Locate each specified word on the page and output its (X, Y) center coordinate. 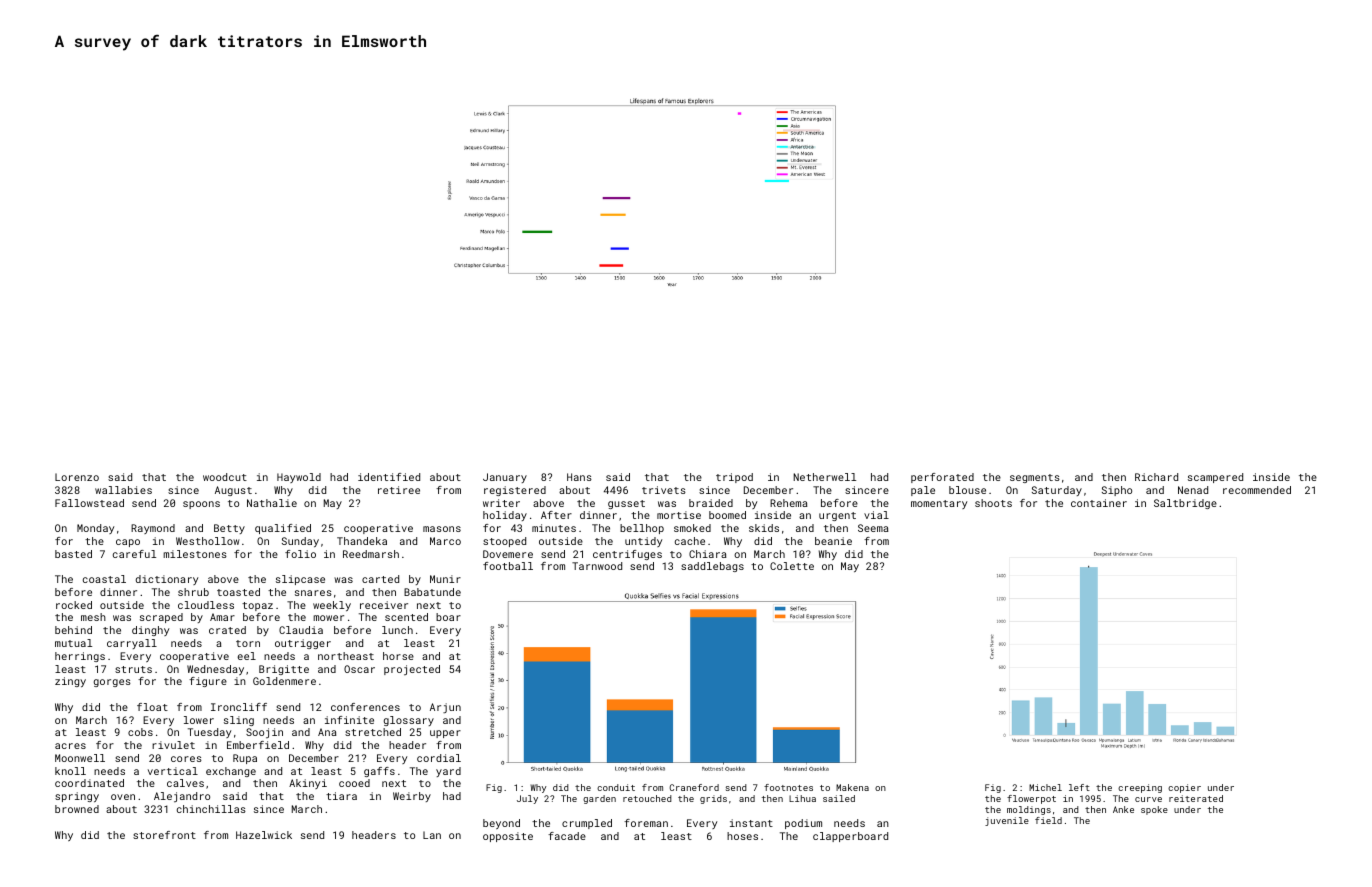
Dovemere (508, 554)
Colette (792, 566)
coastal (104, 579)
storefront (164, 835)
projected (412, 670)
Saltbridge (1185, 504)
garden (599, 799)
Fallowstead (89, 503)
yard (448, 772)
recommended (1257, 490)
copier (1184, 788)
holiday (505, 516)
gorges (112, 683)
